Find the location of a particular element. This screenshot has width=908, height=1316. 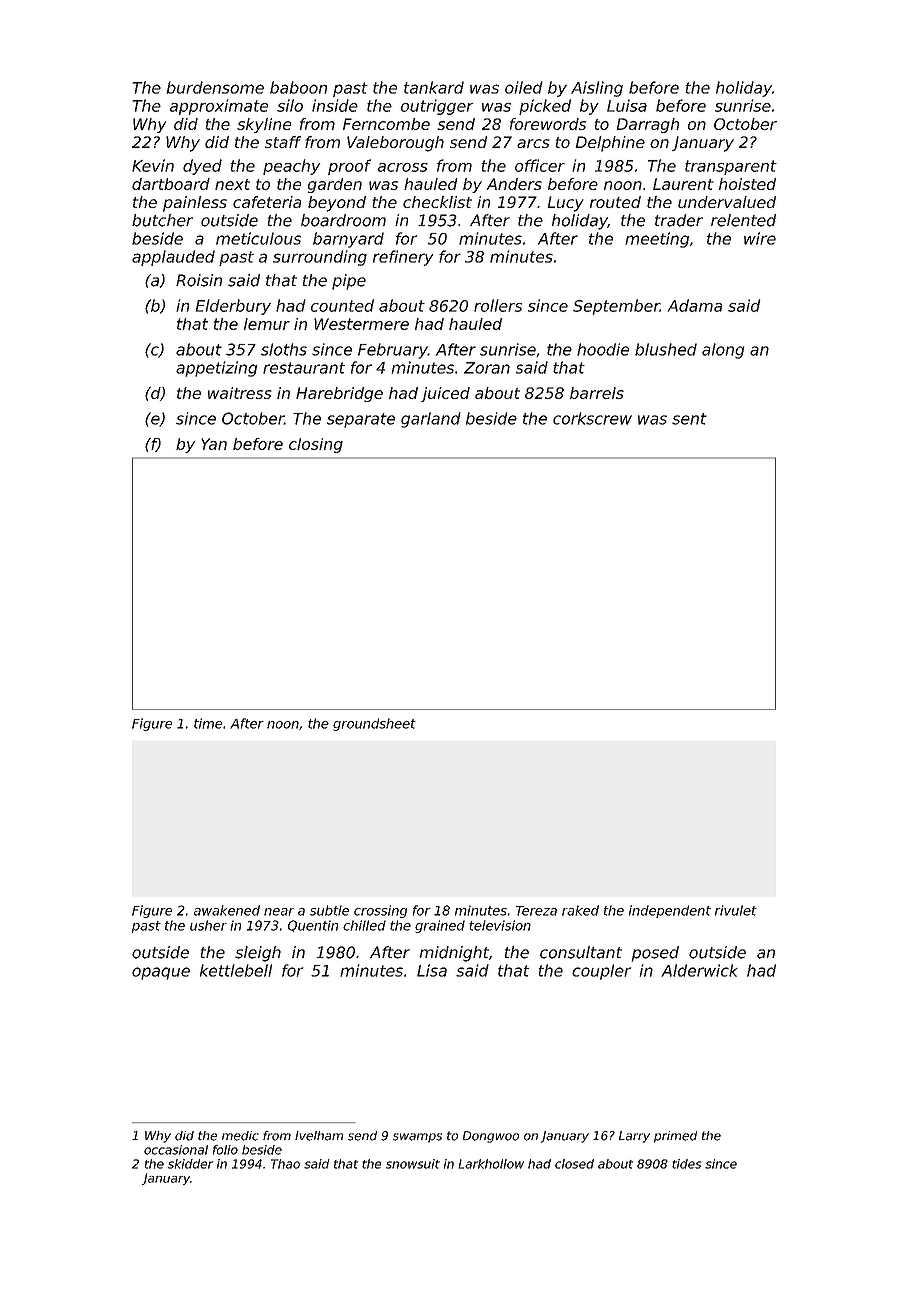

closing is located at coordinates (316, 445).
